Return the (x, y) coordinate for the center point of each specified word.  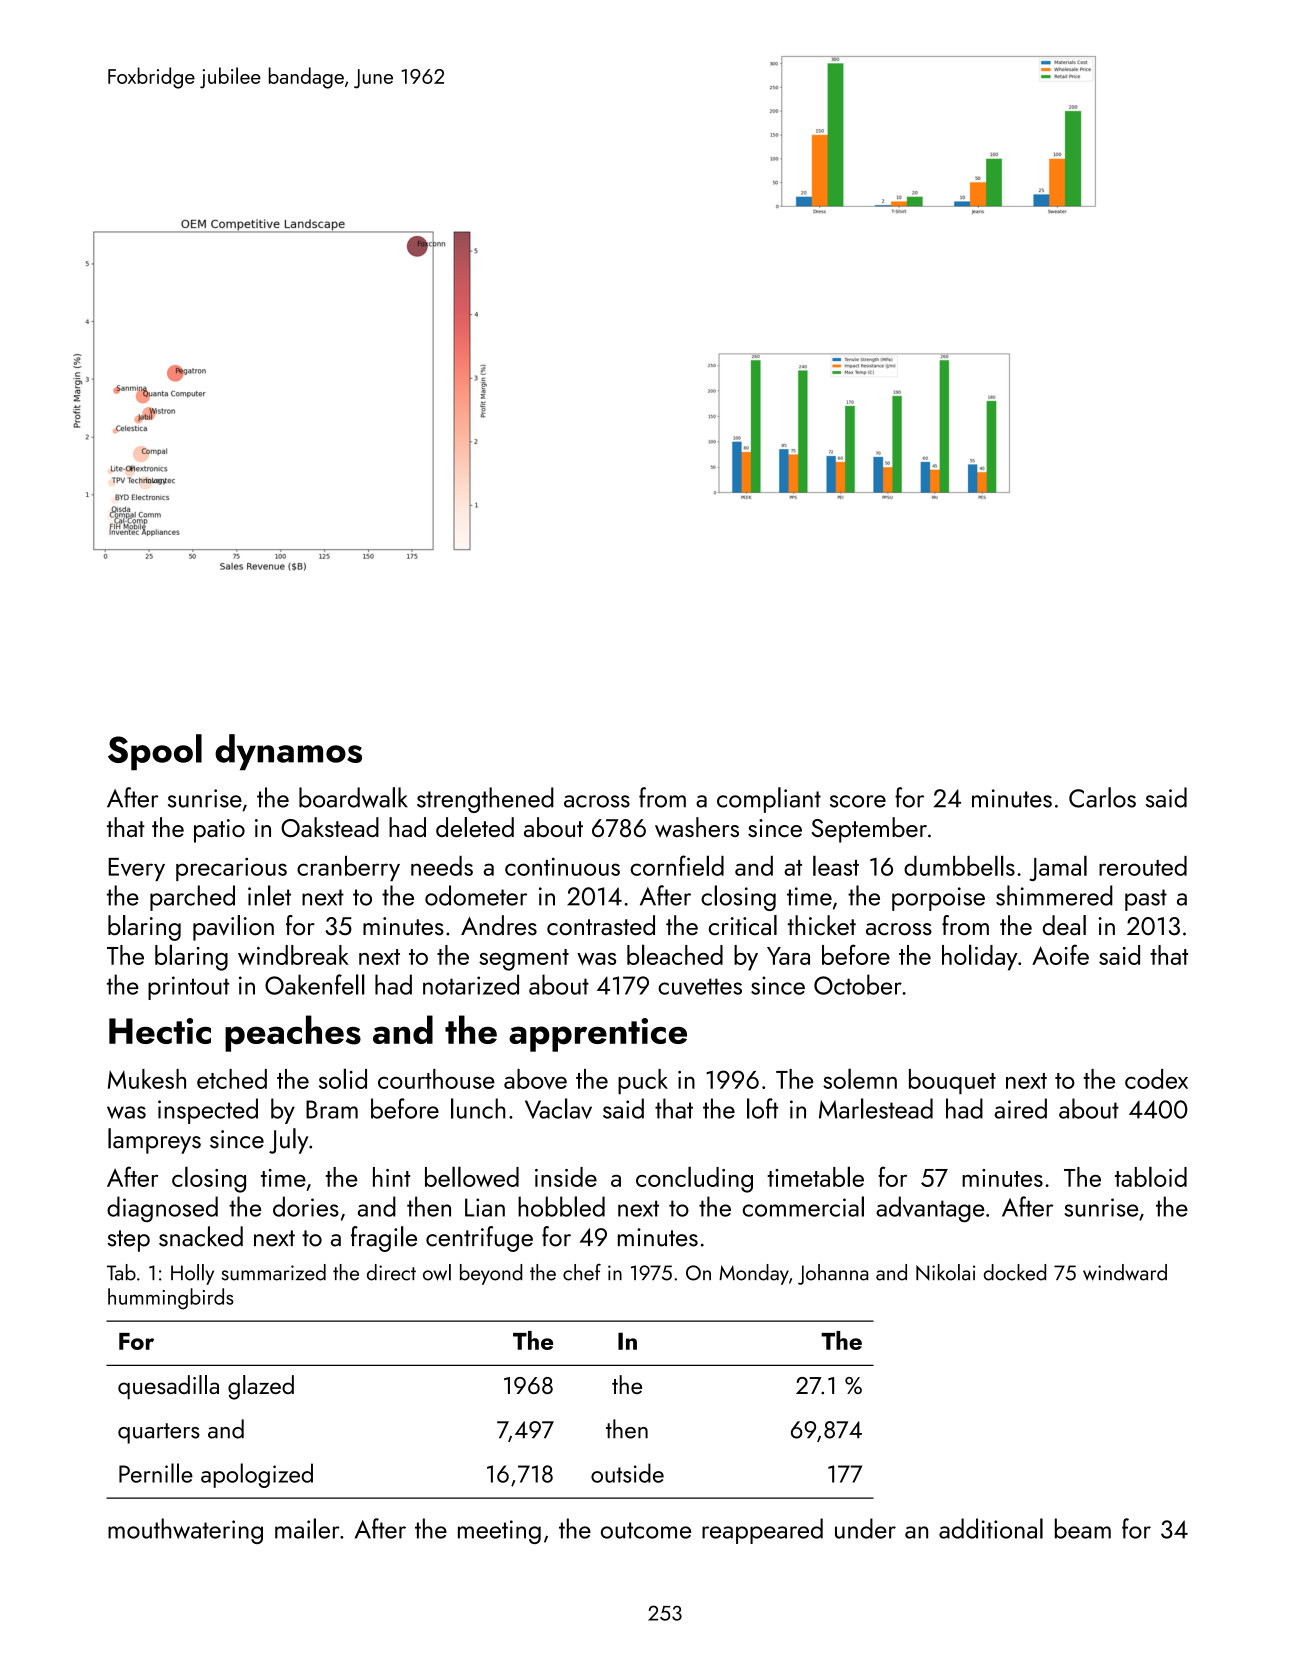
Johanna (833, 1274)
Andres (499, 925)
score (858, 801)
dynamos (288, 752)
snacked (201, 1236)
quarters (159, 1433)
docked (1015, 1272)
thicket (822, 925)
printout (188, 988)
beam (1083, 1528)
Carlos (1102, 797)
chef (582, 1272)
